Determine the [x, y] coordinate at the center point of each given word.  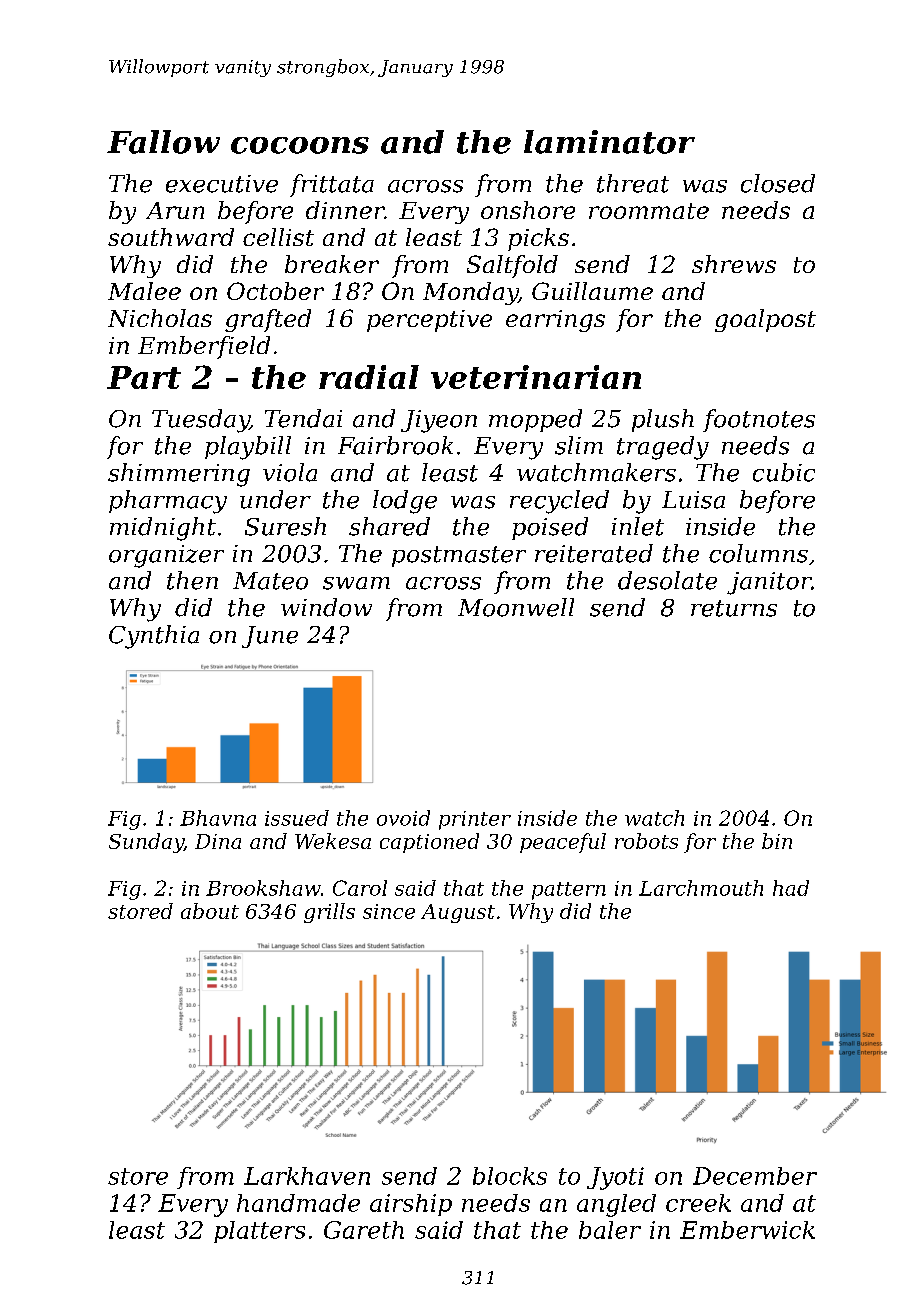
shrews [734, 264]
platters [259, 1232]
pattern [569, 891]
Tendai [303, 418]
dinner [345, 210]
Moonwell [516, 607]
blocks [510, 1176]
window [326, 607]
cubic [784, 472]
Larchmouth [701, 888]
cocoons [300, 145]
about [210, 911]
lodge [405, 502]
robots [646, 841]
